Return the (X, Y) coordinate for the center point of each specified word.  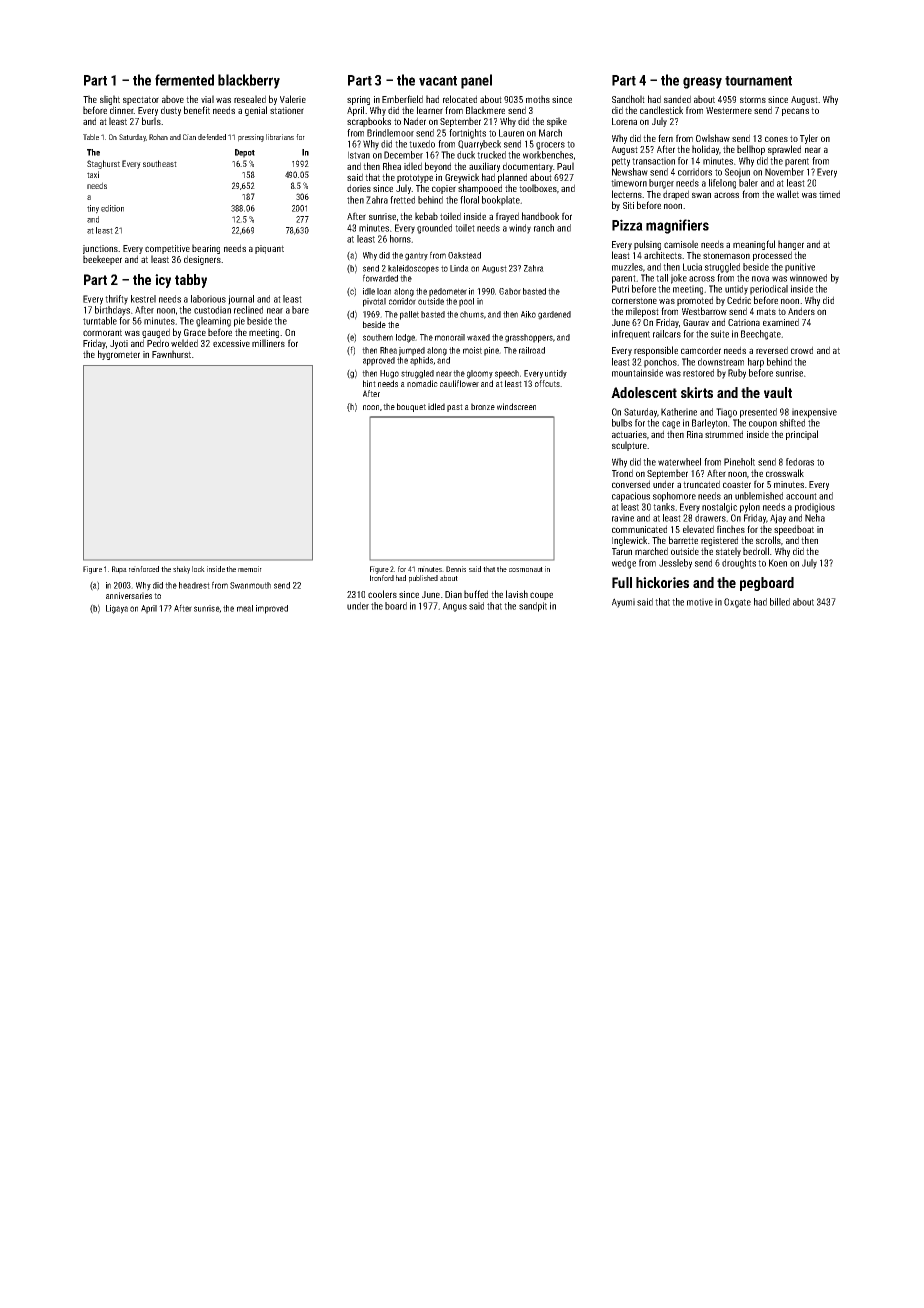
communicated (639, 529)
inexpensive (814, 413)
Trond (622, 473)
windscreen (516, 406)
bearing (206, 249)
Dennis (456, 569)
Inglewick (629, 541)
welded (184, 343)
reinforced (144, 569)
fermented (184, 80)
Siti (628, 205)
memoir (250, 569)
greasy (702, 83)
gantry (416, 256)
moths (538, 99)
